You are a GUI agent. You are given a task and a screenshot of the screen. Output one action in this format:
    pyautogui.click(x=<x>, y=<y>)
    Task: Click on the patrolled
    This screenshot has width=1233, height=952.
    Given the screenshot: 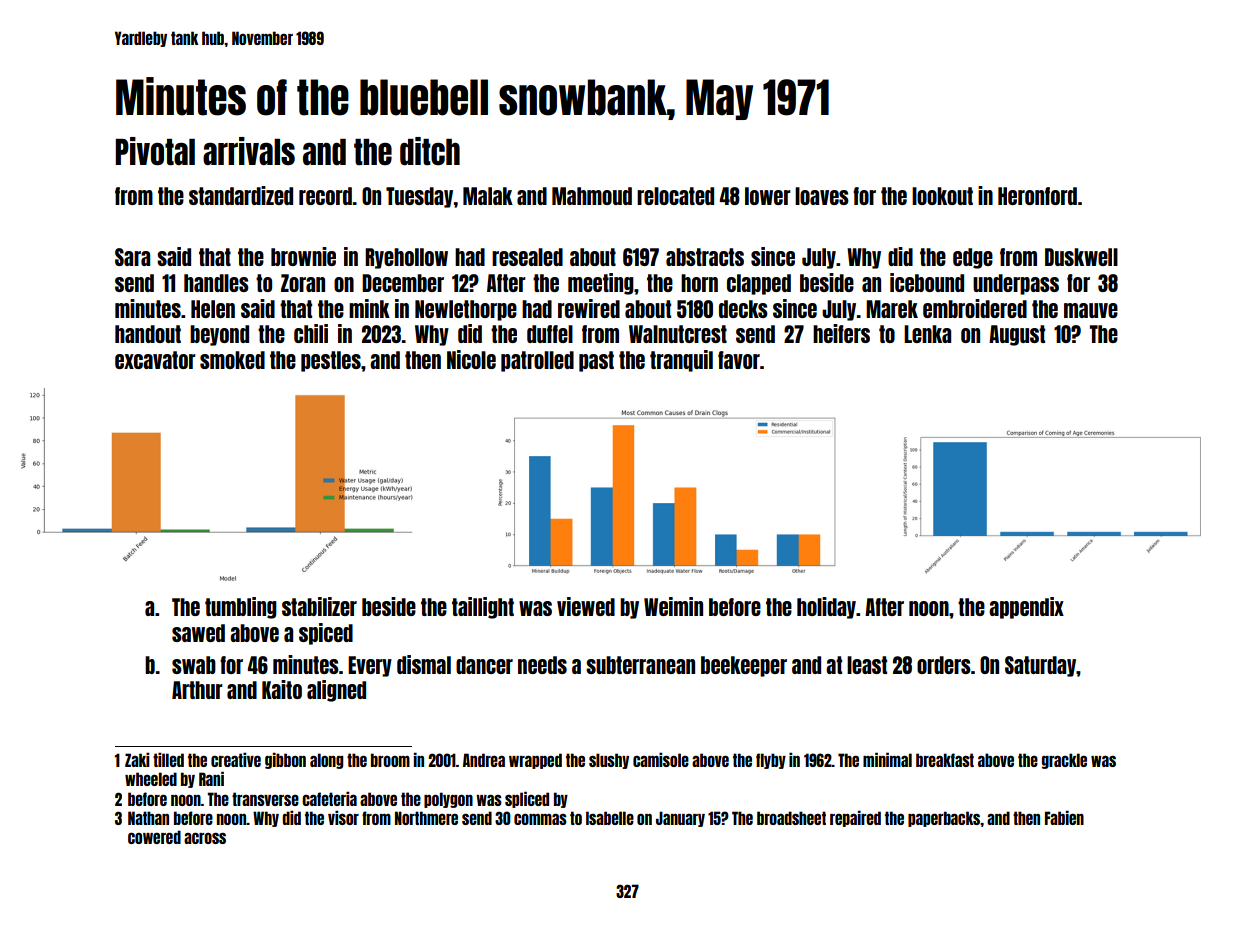 What is the action you would take?
    pyautogui.click(x=537, y=361)
